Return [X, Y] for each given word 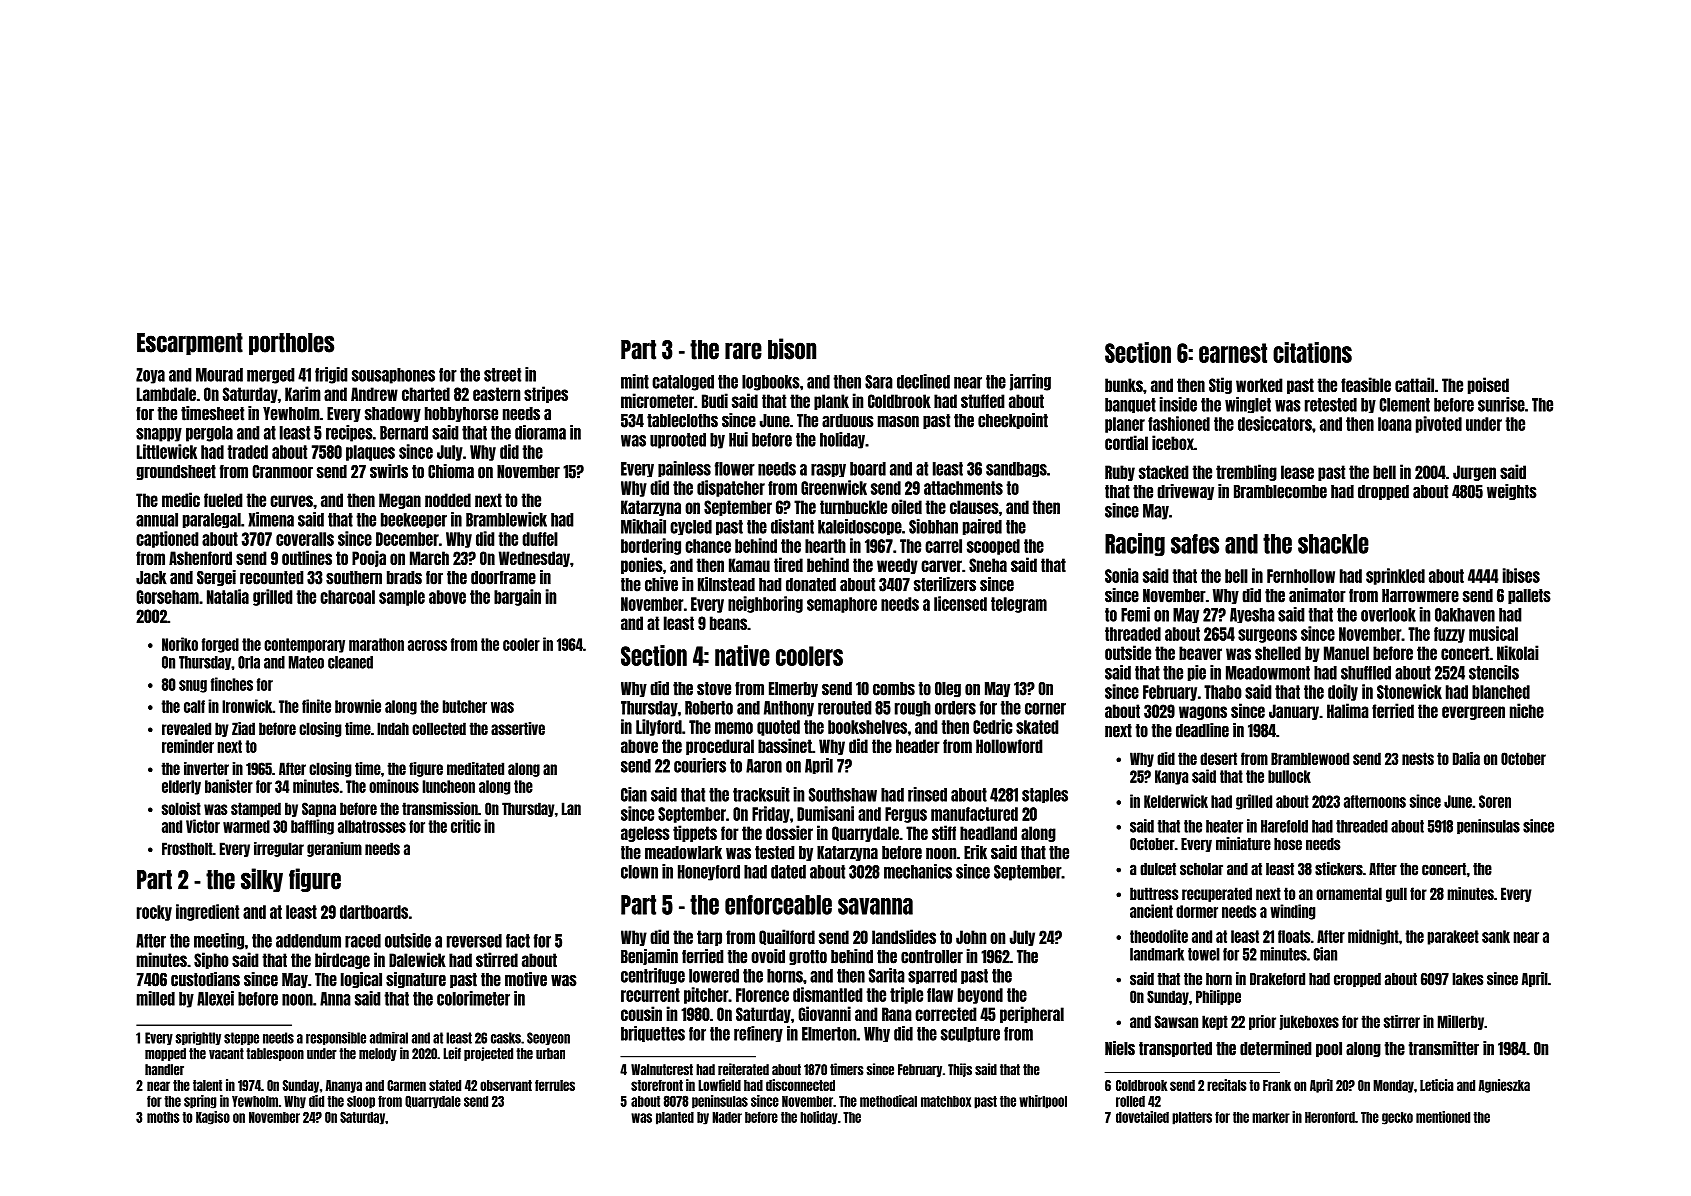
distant [792, 526]
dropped [1383, 492]
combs [894, 689]
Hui [738, 439]
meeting [219, 941]
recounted [272, 578]
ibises [1521, 575]
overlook [1388, 615]
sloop [361, 1102]
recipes [349, 433]
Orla [249, 662]
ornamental [1349, 893]
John [971, 937]
